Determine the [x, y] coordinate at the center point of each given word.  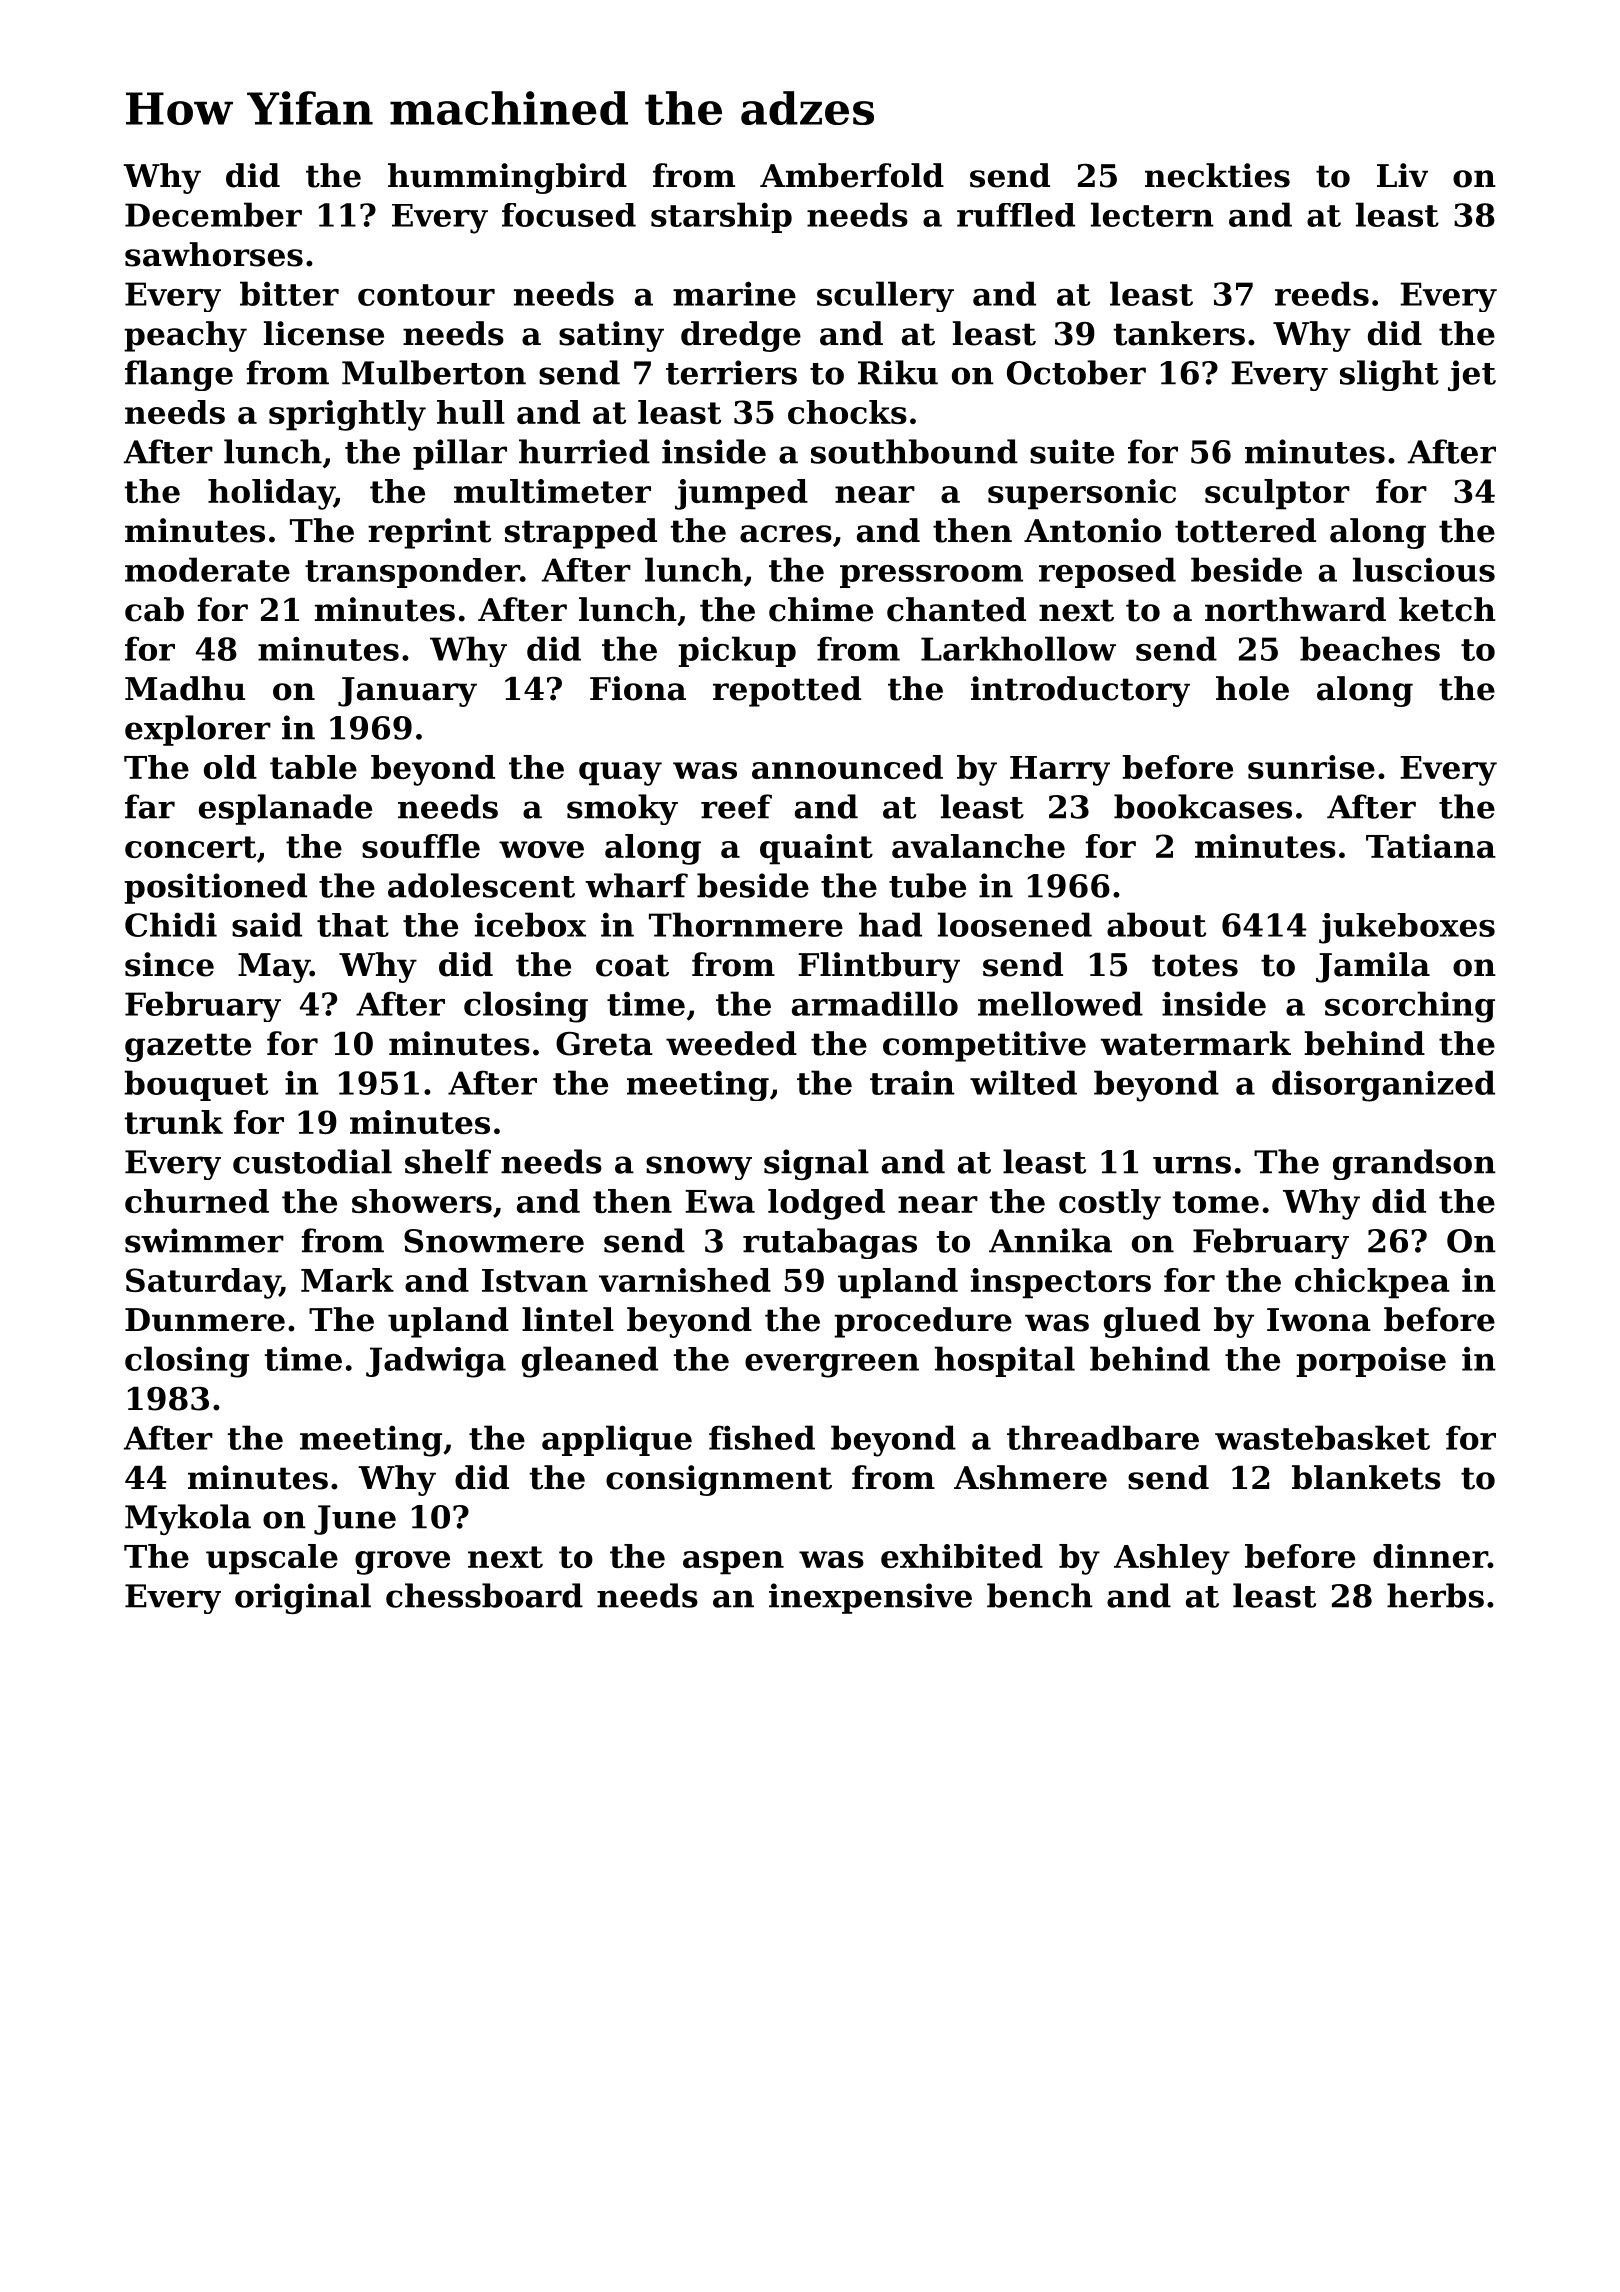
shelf [448, 1161]
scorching [1410, 1007]
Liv [1402, 175]
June [355, 1520]
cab [154, 609]
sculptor [1277, 494]
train [912, 1083]
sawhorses [214, 254]
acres [786, 534]
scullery [885, 296]
